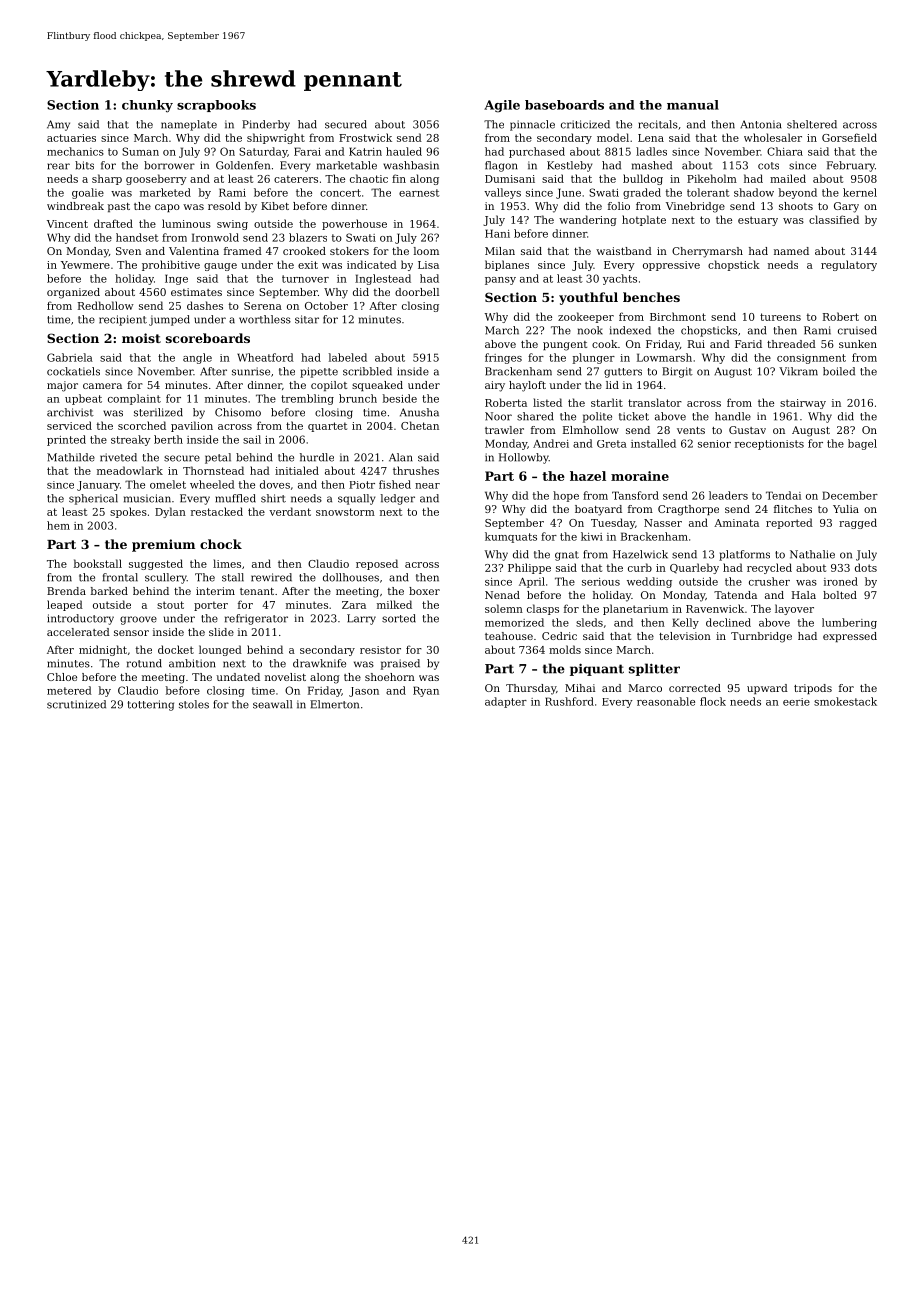 Image resolution: width=924 pixels, height=1314 pixels. What do you see at coordinates (189, 125) in the screenshot?
I see `nameplate` at bounding box center [189, 125].
